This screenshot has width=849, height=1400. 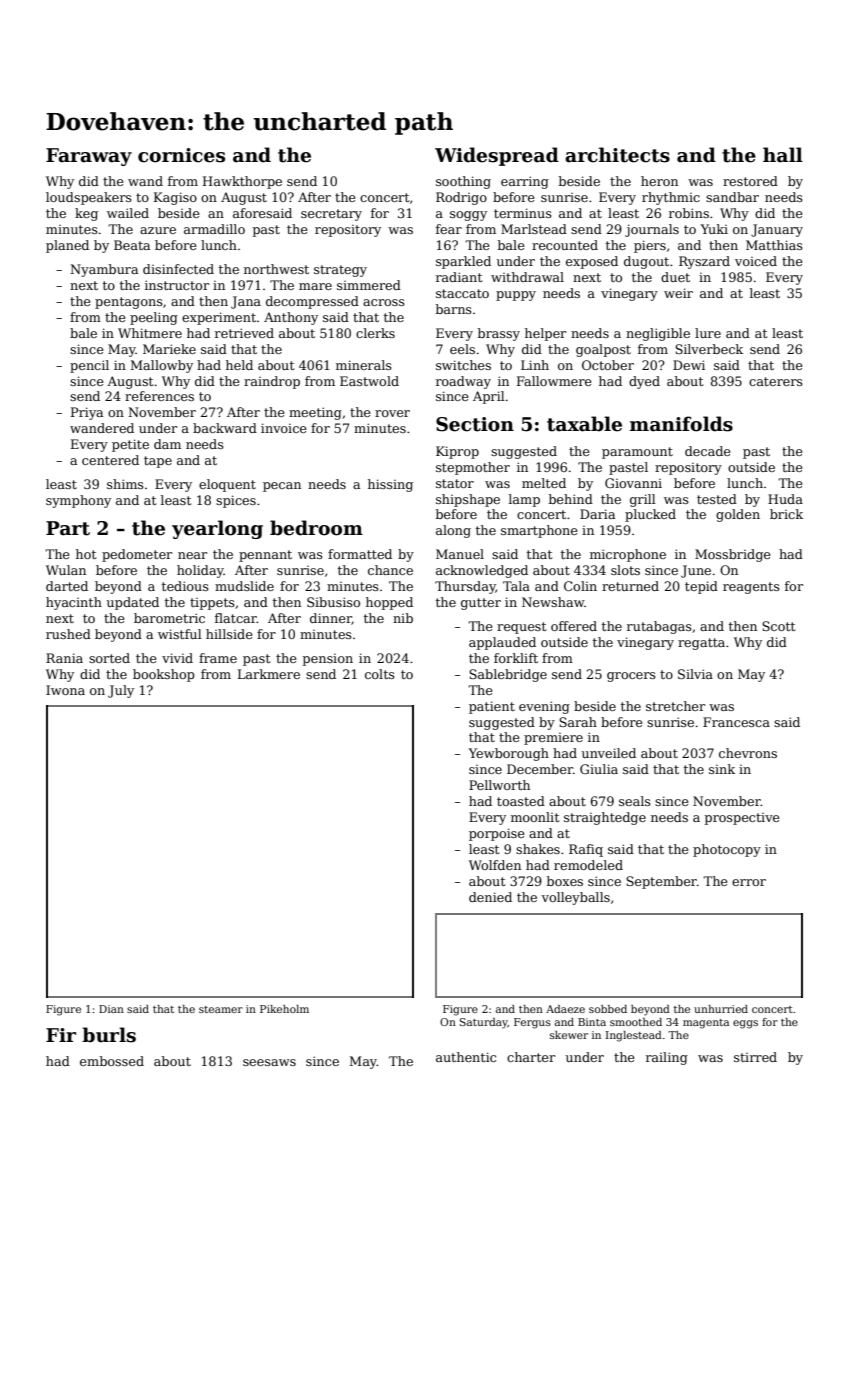 I want to click on backward, so click(x=225, y=428).
